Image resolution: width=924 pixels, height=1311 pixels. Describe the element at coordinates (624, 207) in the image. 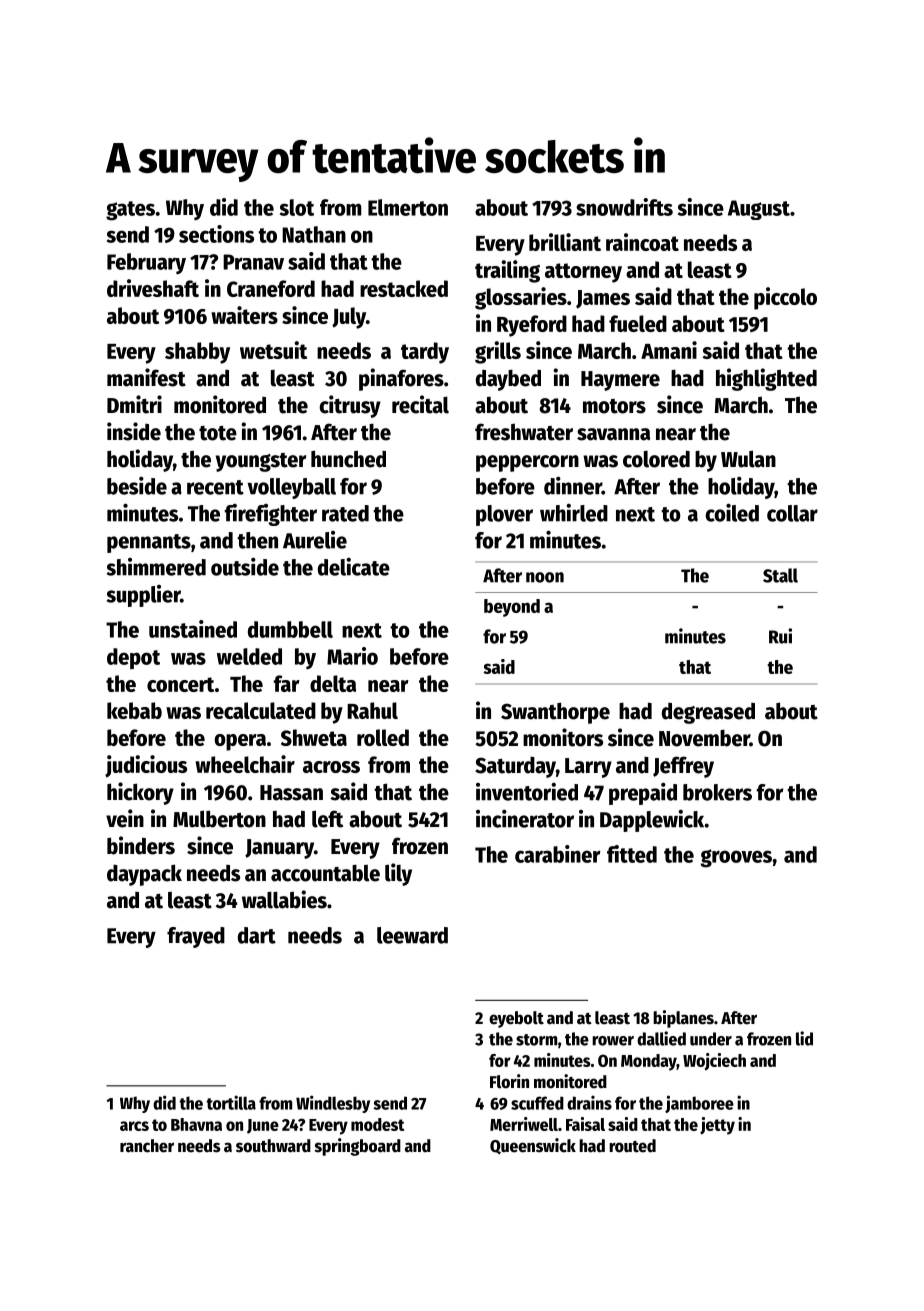

I see `snowdrifts` at that location.
